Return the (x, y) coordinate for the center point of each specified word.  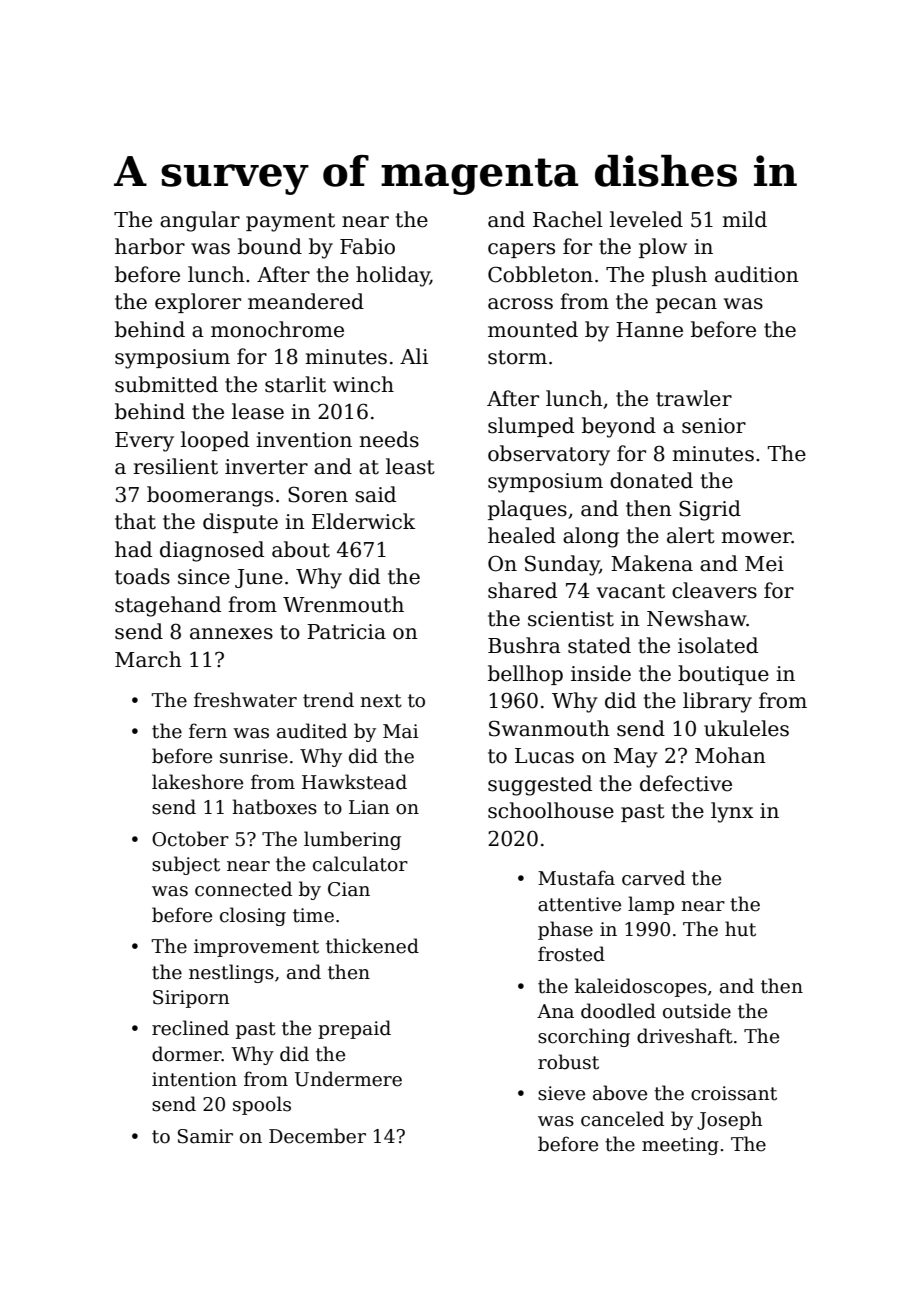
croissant (734, 1093)
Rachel (568, 219)
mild (744, 219)
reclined (190, 1028)
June (259, 578)
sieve (561, 1093)
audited (312, 731)
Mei (764, 564)
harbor (150, 246)
